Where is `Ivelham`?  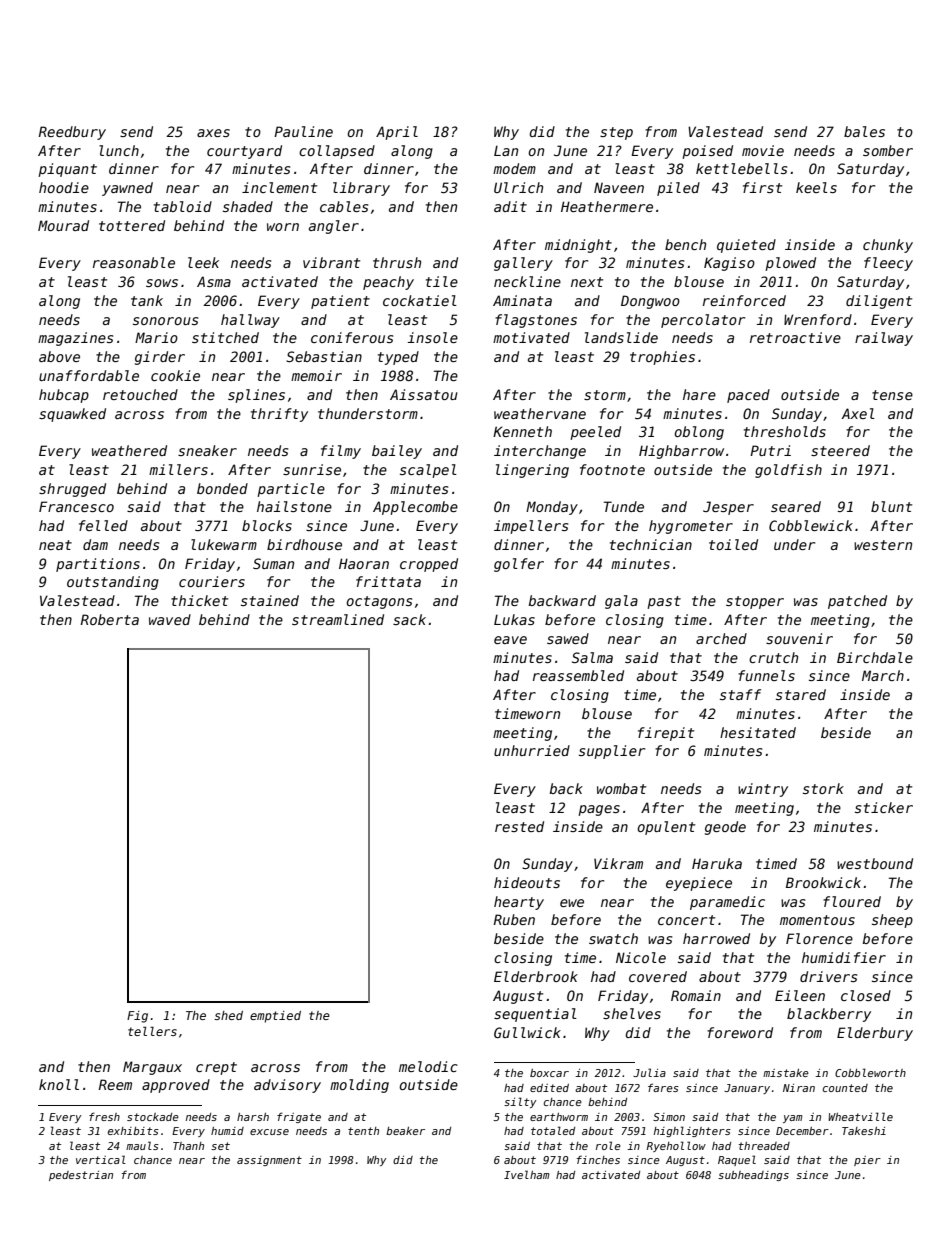
Ivelham is located at coordinates (526, 1174).
